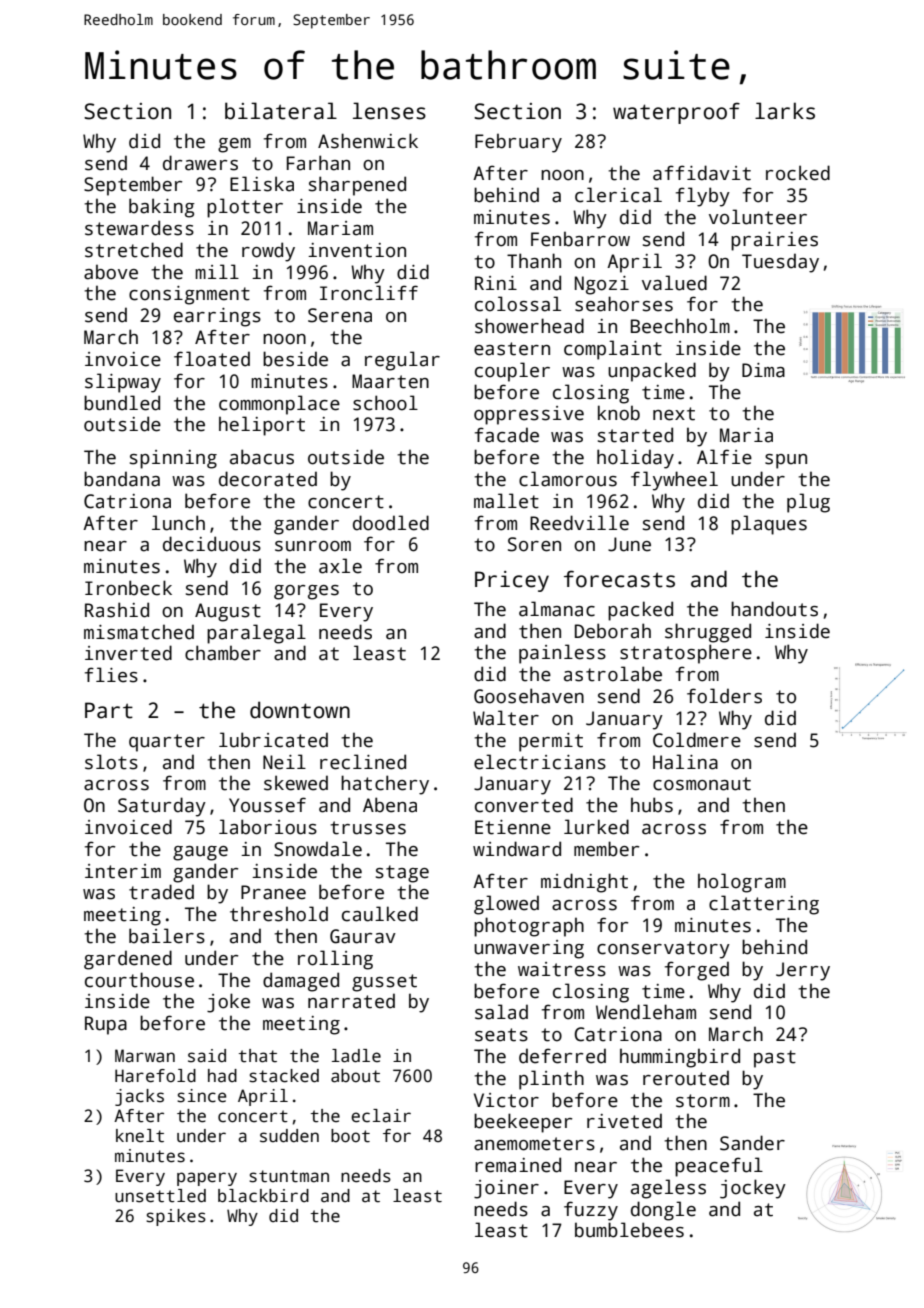  I want to click on plaques, so click(769, 525).
